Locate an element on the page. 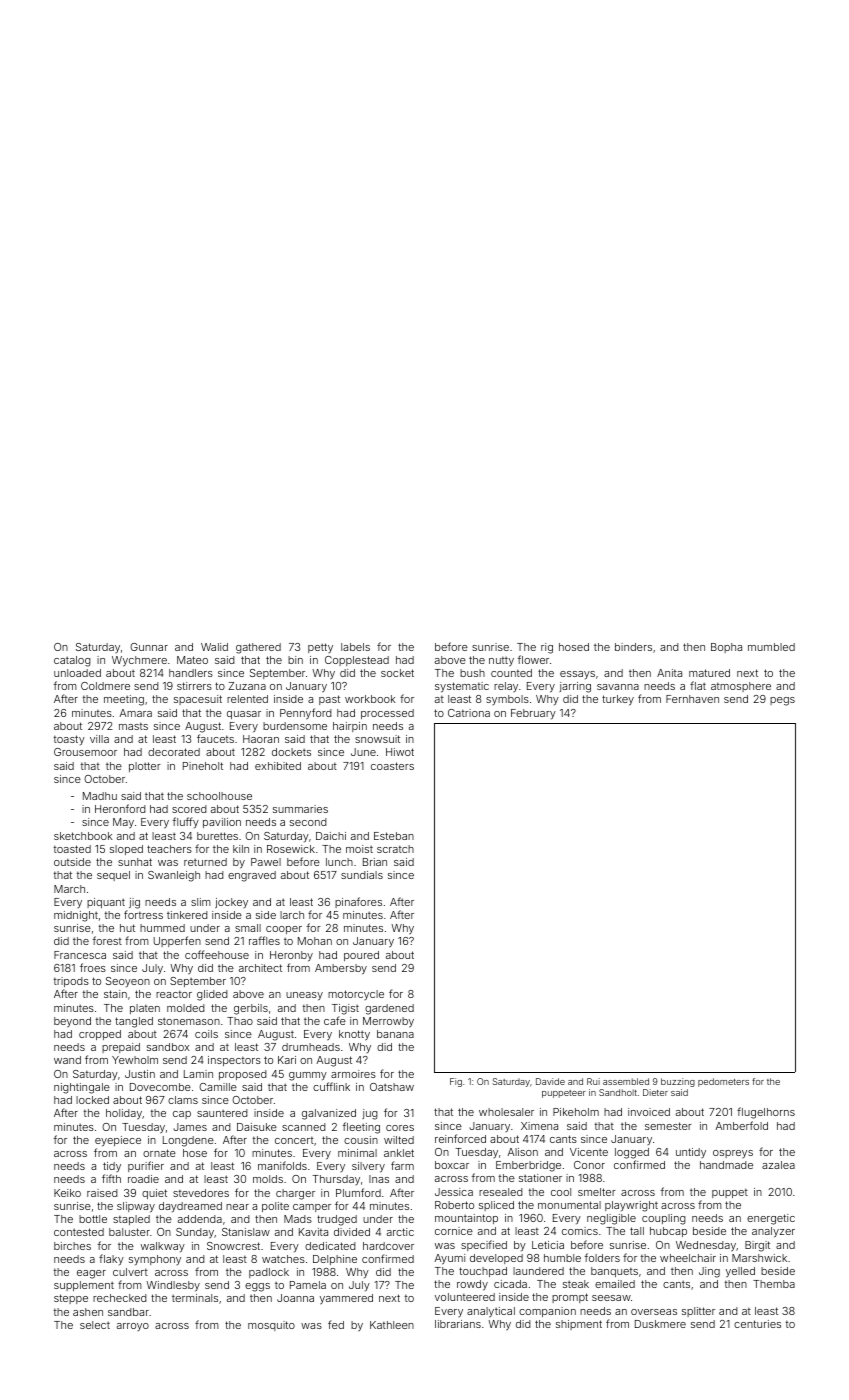 The width and height of the document is (849, 1400). volunteered is located at coordinates (465, 1297).
